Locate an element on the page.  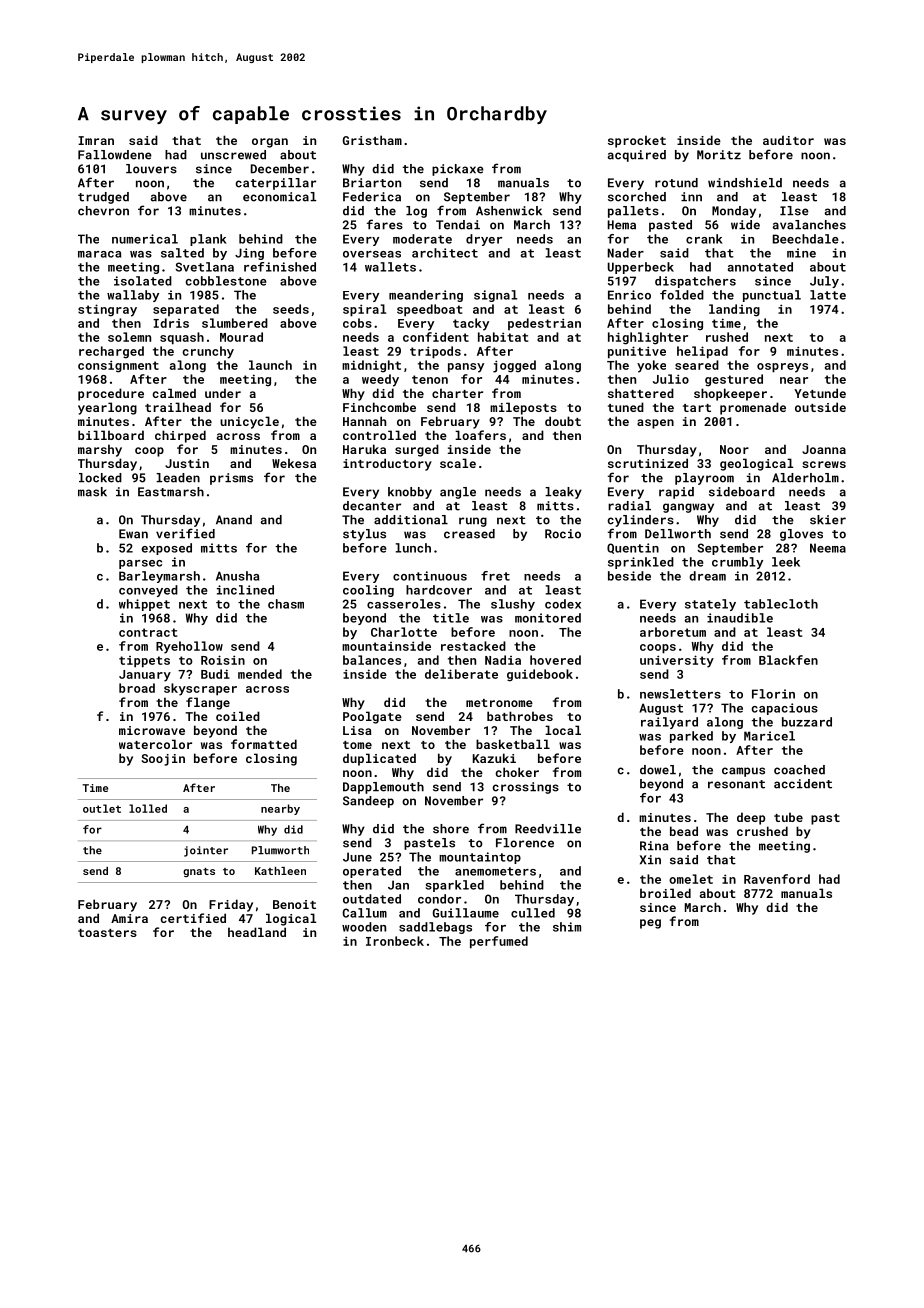
Blackfen is located at coordinates (788, 660).
